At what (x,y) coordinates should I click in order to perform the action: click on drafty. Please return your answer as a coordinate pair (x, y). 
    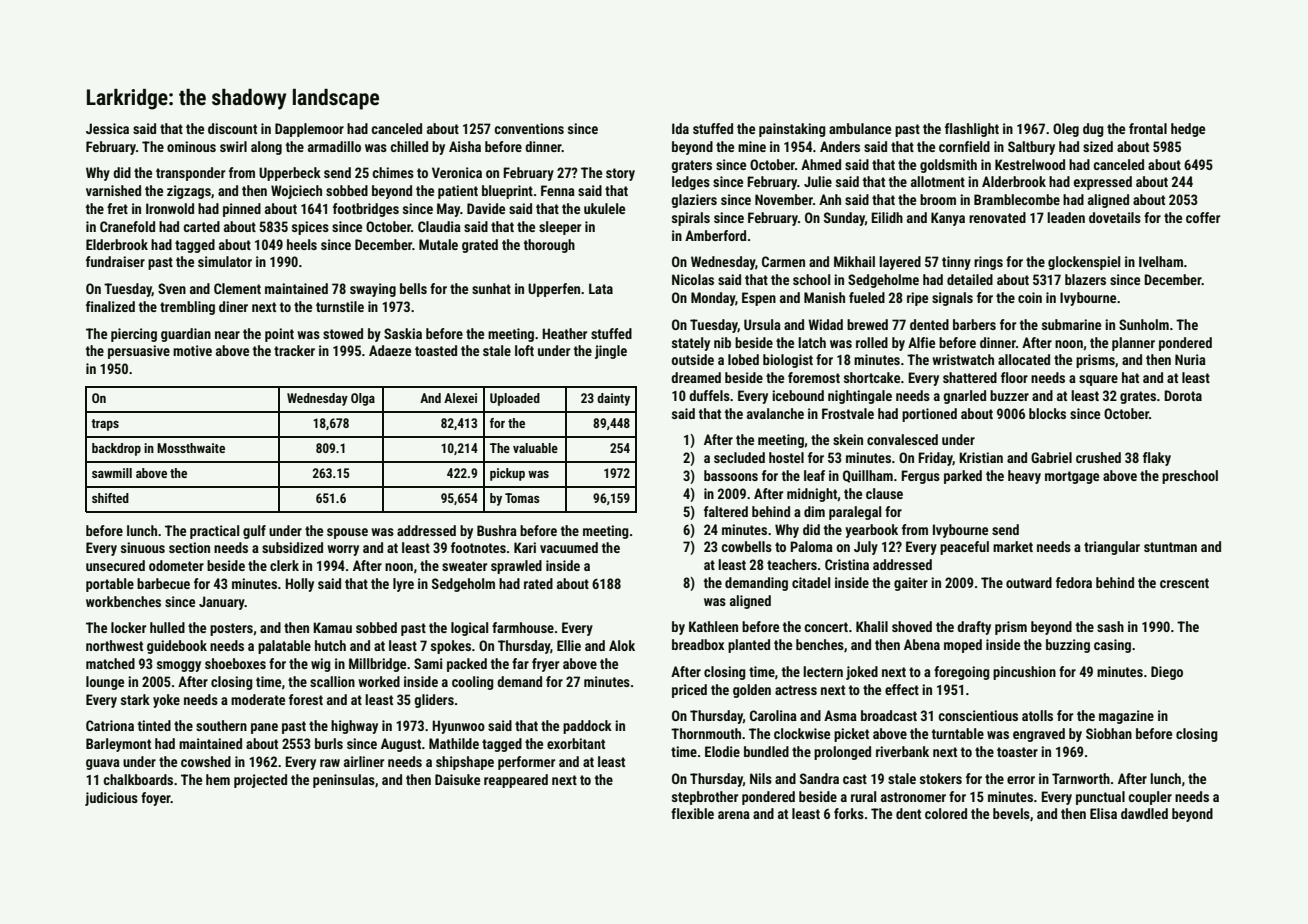
    Looking at the image, I should click on (974, 628).
